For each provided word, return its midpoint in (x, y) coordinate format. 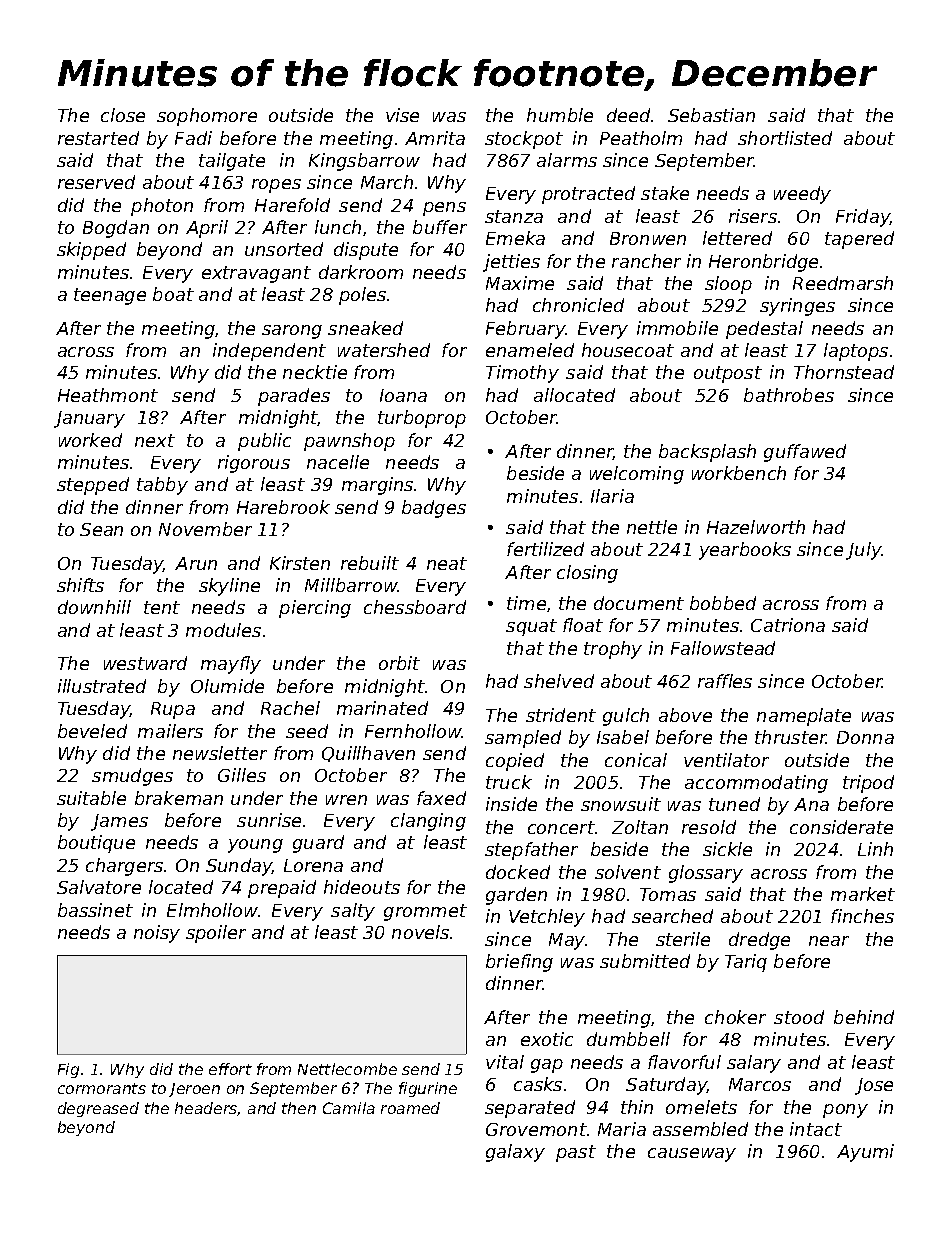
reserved (96, 182)
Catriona (788, 625)
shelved (559, 681)
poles (362, 296)
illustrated (102, 686)
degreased (98, 1109)
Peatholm (641, 138)
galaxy (515, 1153)
